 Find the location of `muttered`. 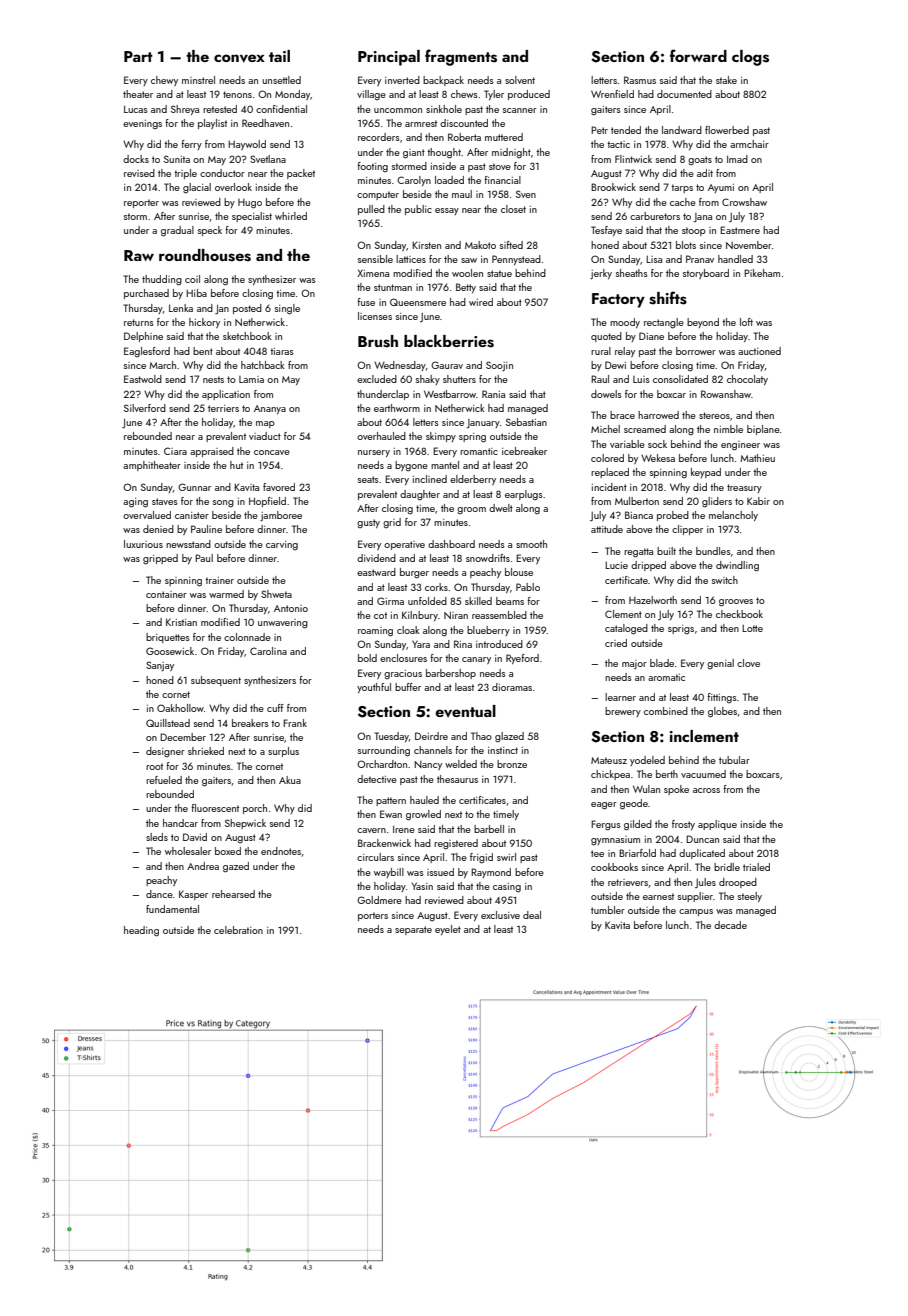

muttered is located at coordinates (504, 137).
